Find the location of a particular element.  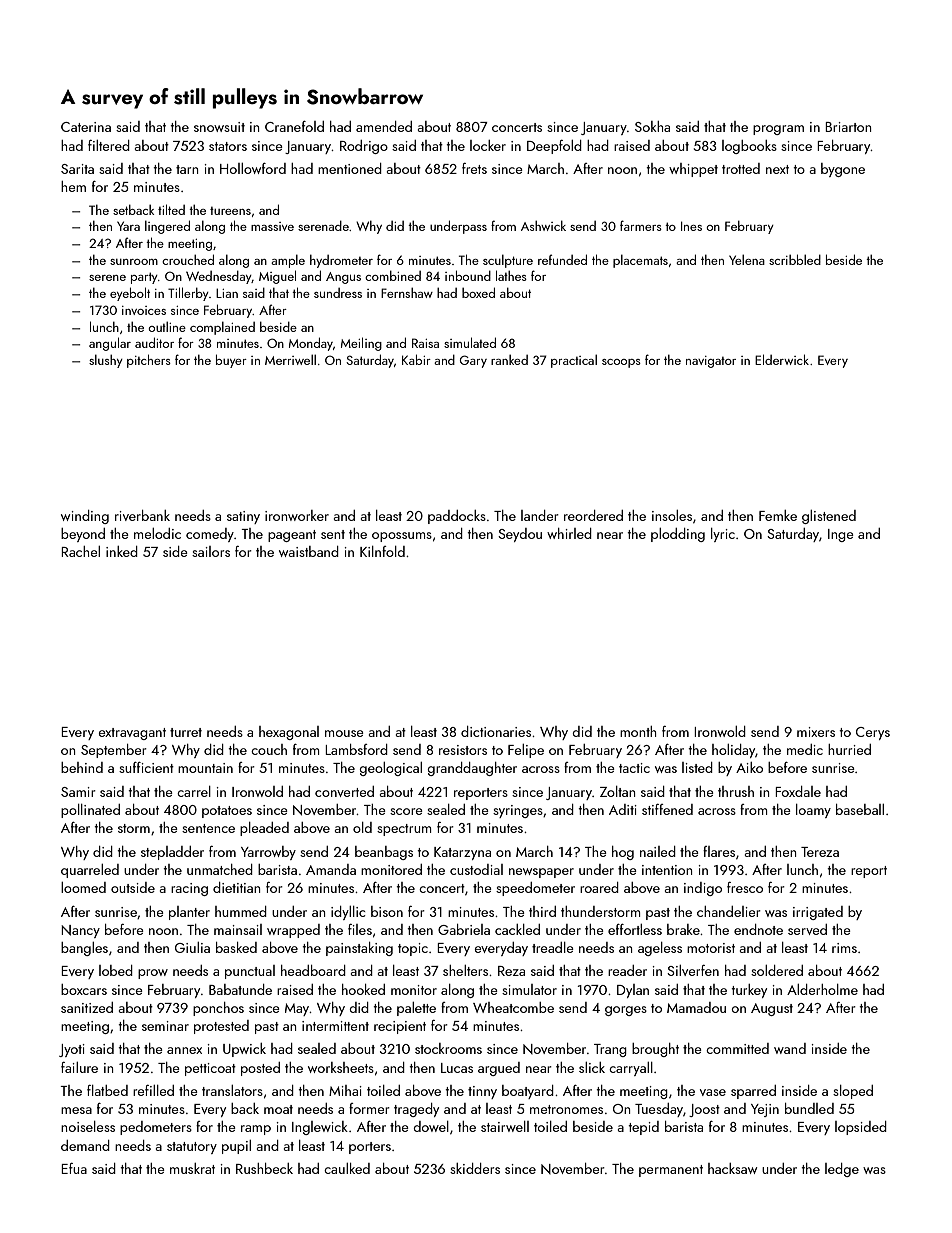

Merriwell is located at coordinates (290, 359).
